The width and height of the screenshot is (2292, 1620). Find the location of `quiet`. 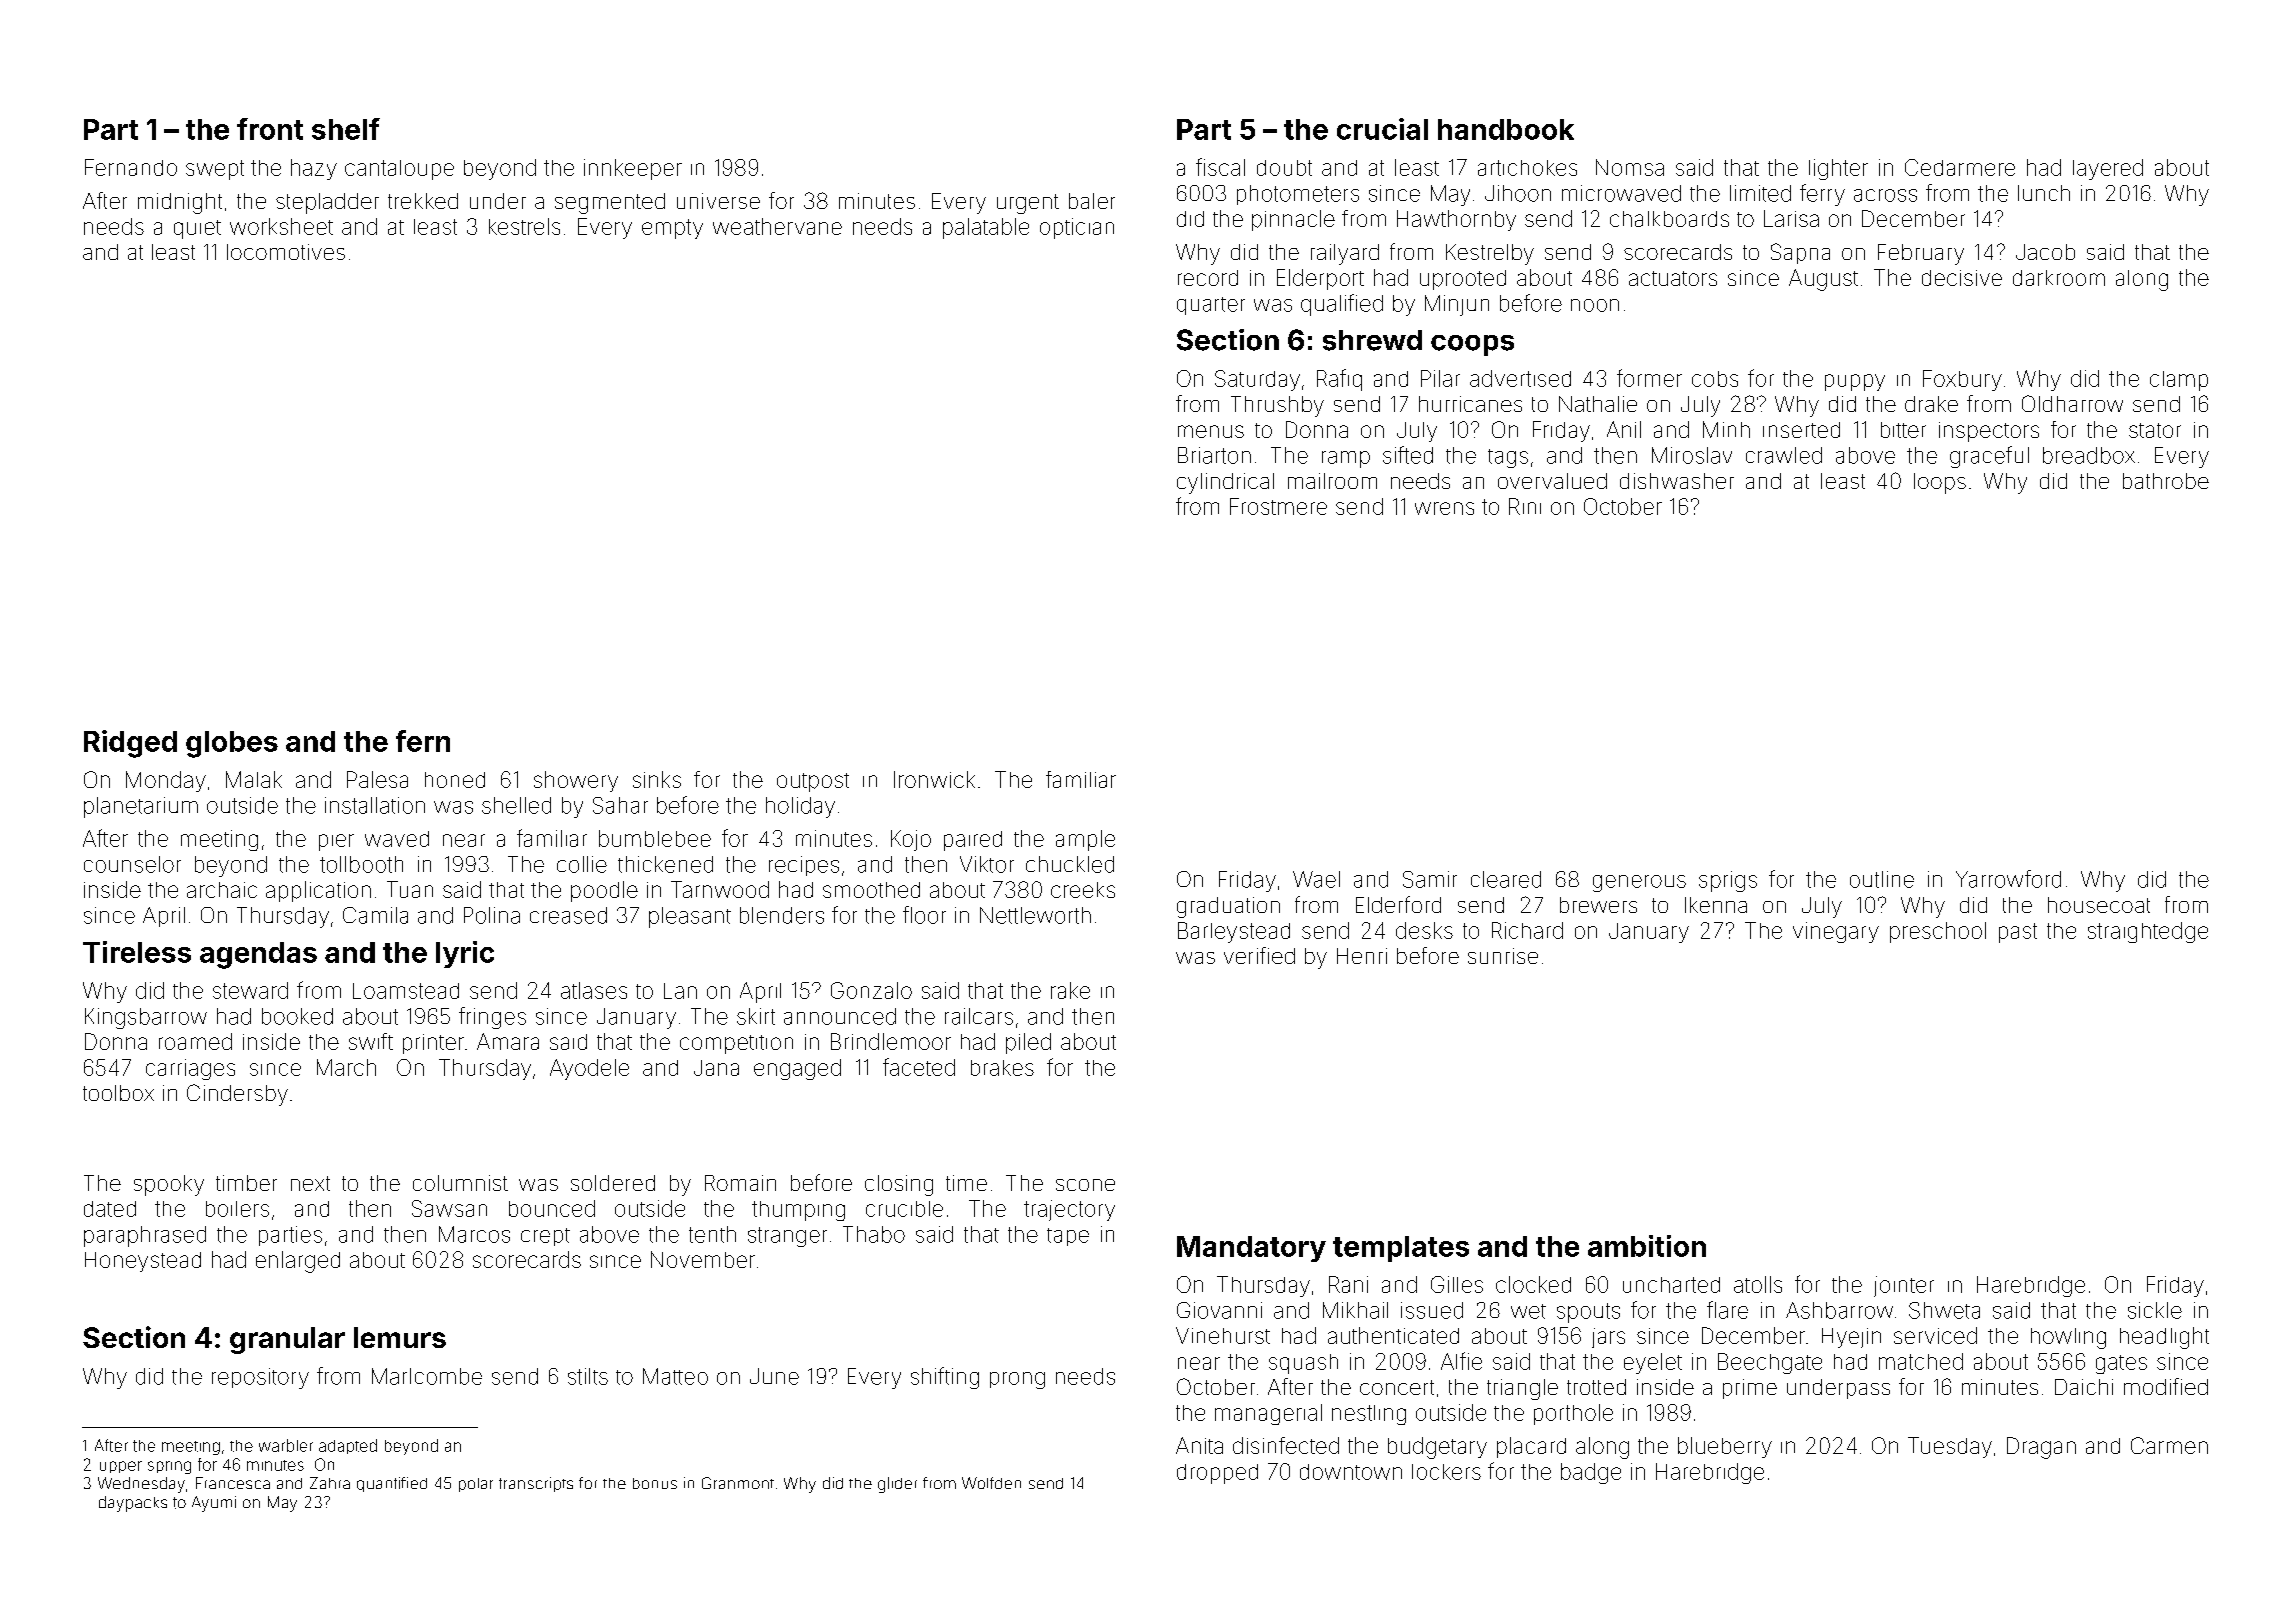

quiet is located at coordinates (197, 229).
